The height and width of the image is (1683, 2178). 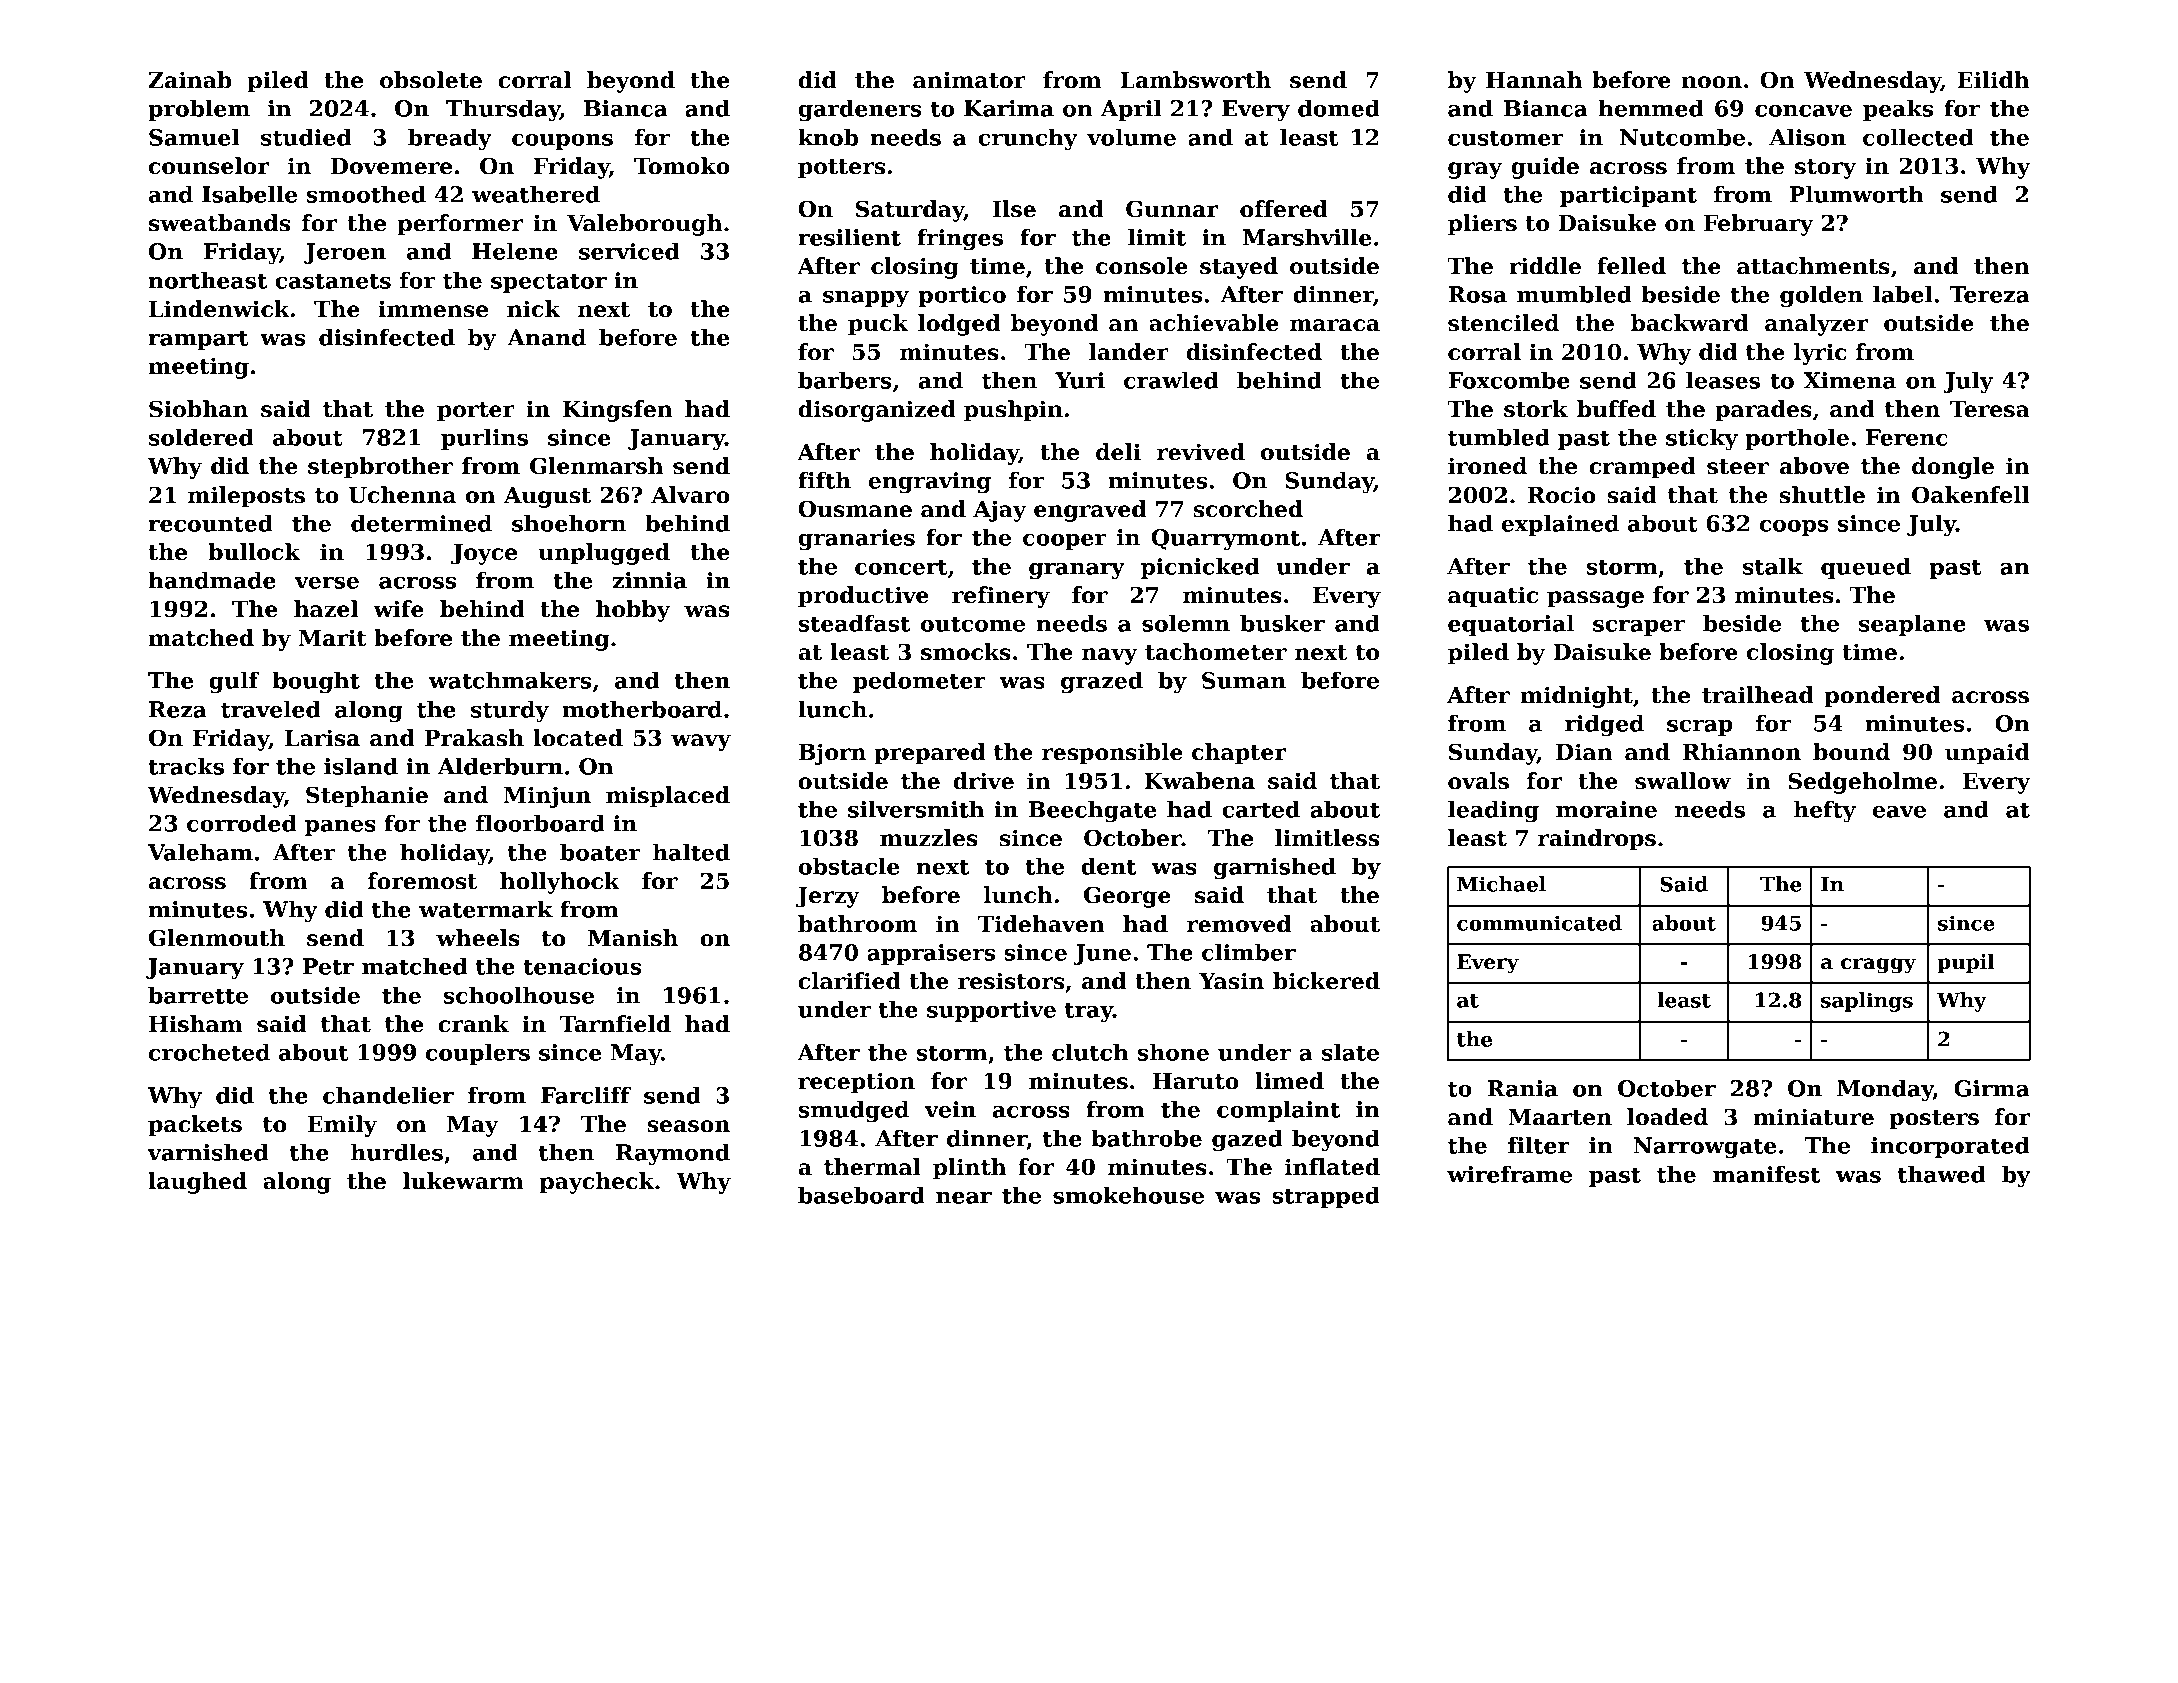 What do you see at coordinates (1102, 682) in the image?
I see `grazed` at bounding box center [1102, 682].
